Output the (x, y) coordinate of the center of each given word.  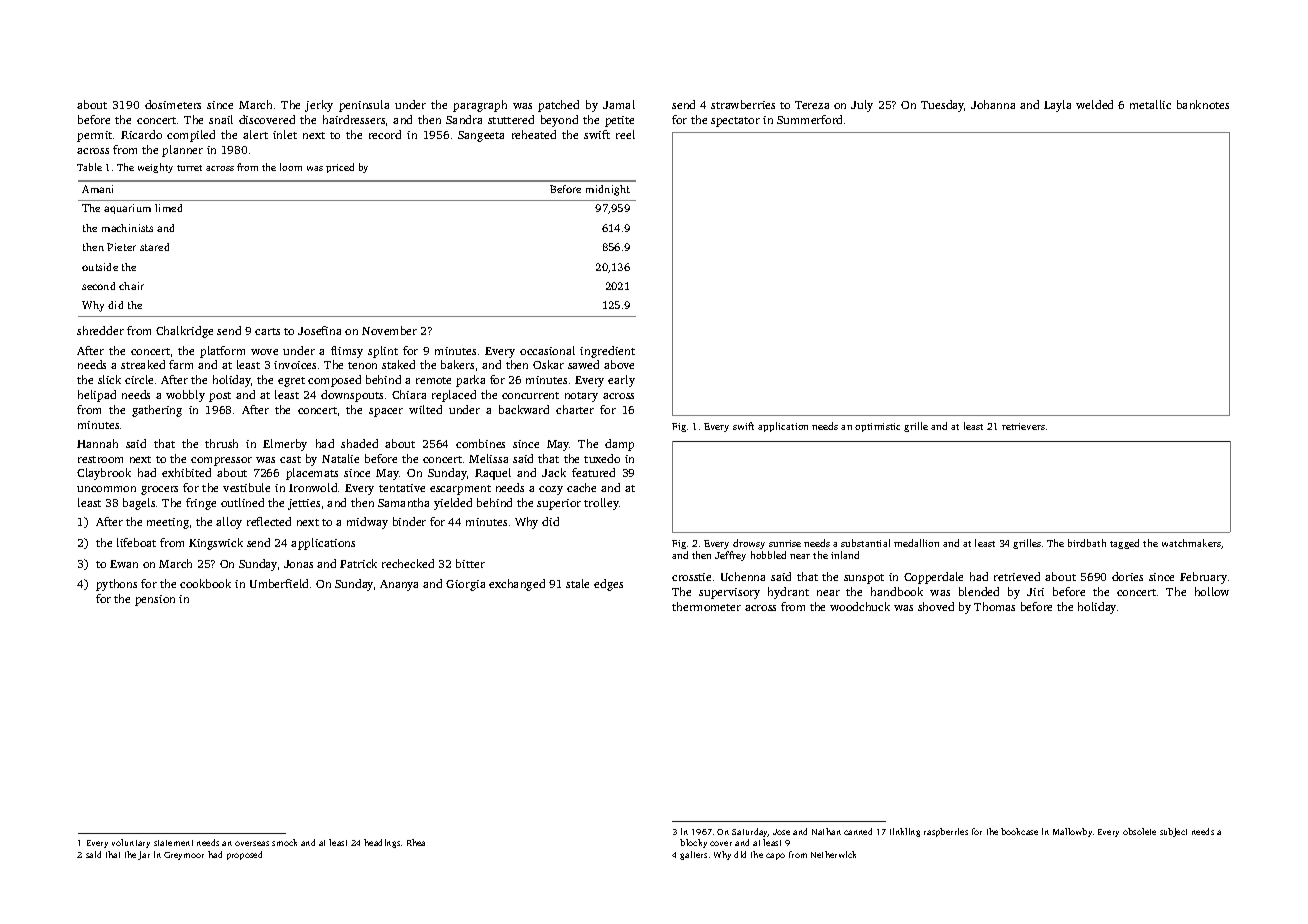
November (389, 330)
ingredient (607, 352)
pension (155, 600)
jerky (319, 106)
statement (173, 843)
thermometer (706, 606)
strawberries (743, 104)
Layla (1057, 106)
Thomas (994, 606)
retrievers (1023, 426)
